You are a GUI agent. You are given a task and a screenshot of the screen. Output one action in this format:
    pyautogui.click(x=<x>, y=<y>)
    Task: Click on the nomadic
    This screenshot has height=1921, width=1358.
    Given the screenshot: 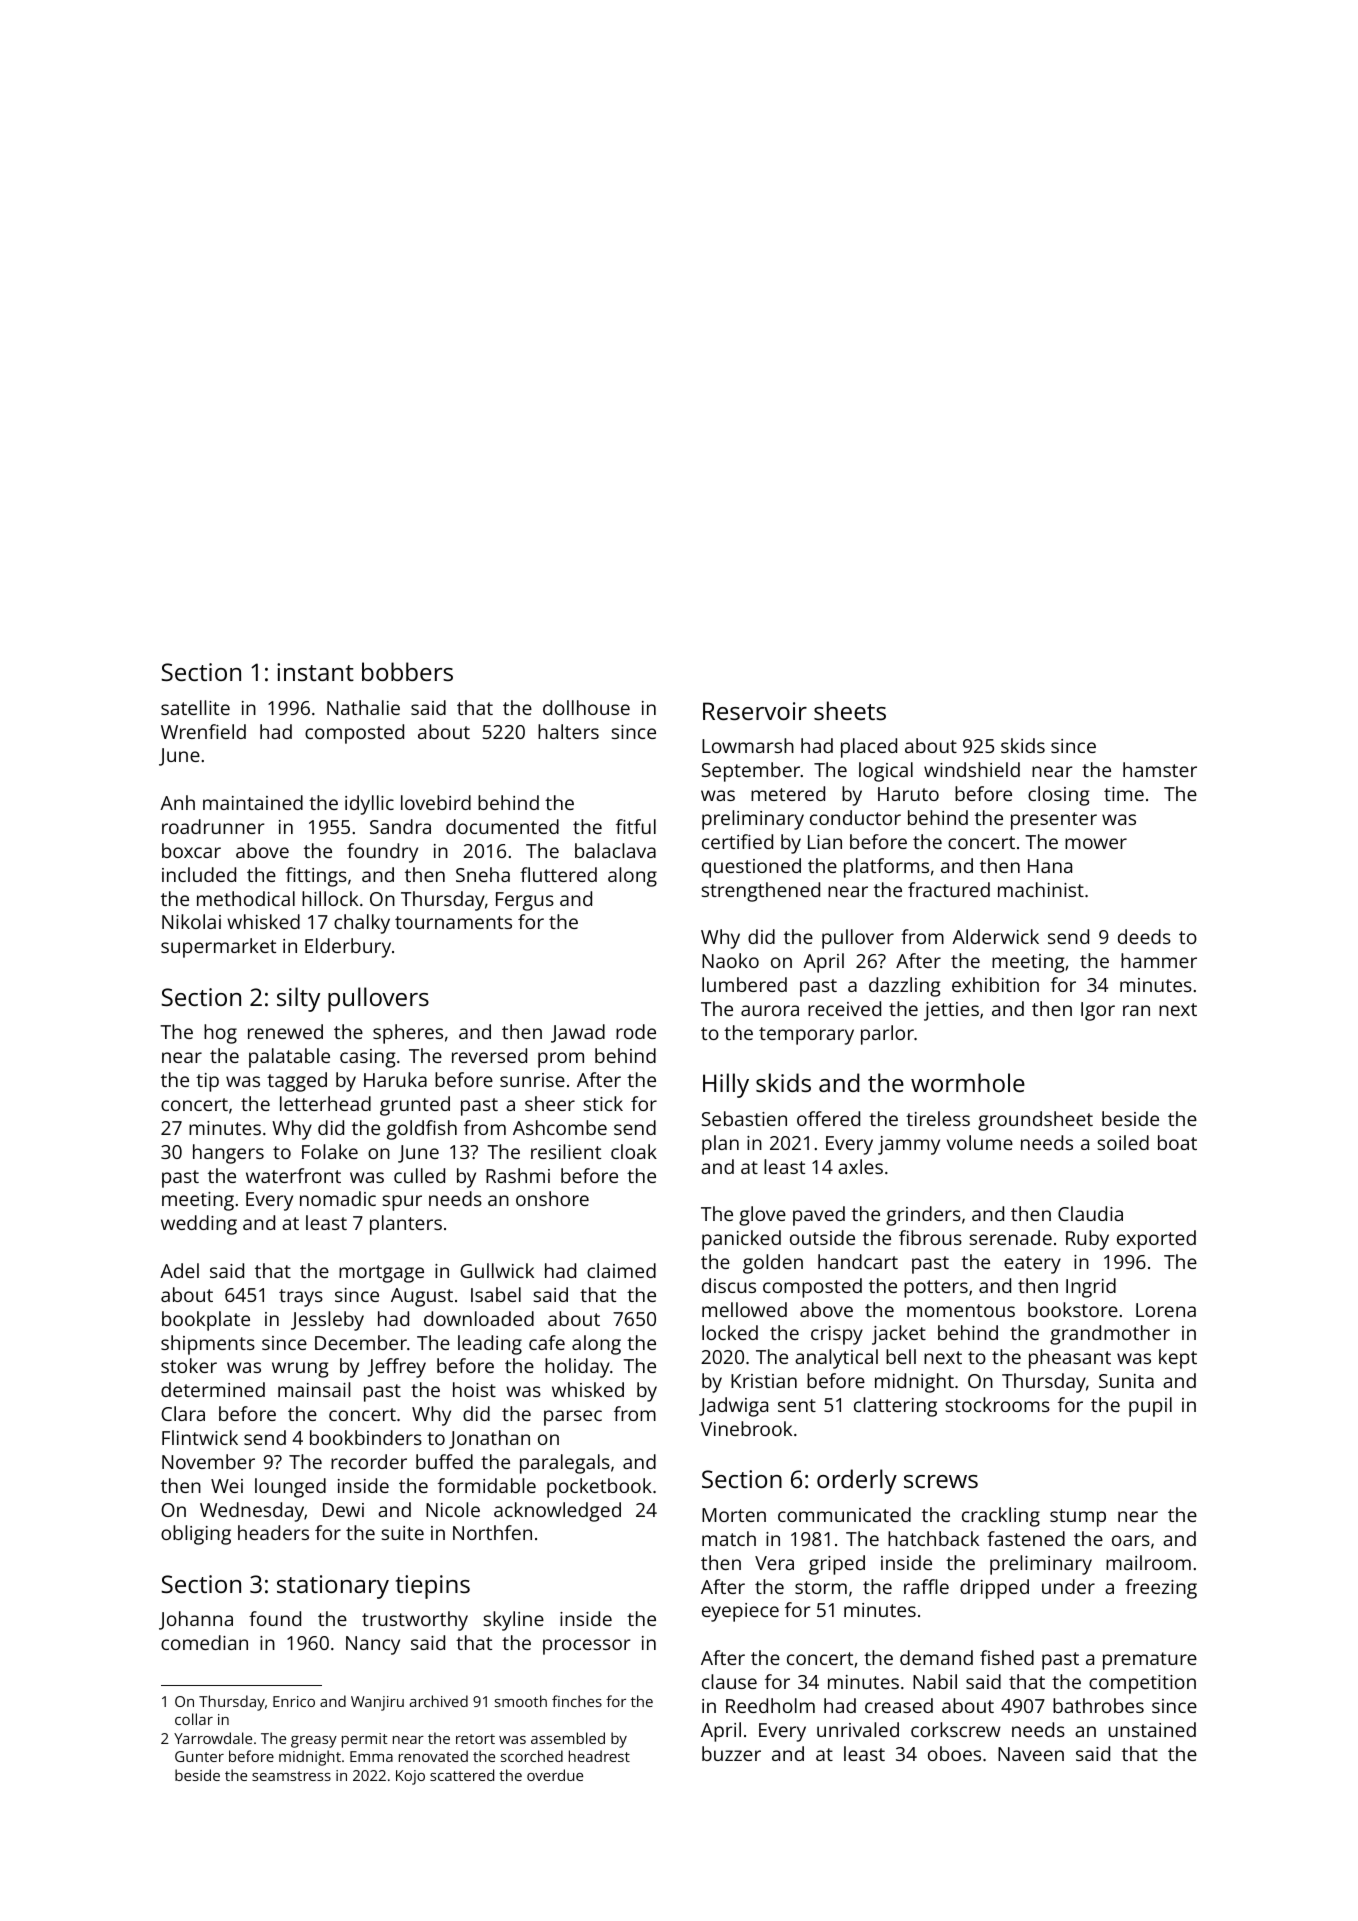 What is the action you would take?
    pyautogui.click(x=338, y=1198)
